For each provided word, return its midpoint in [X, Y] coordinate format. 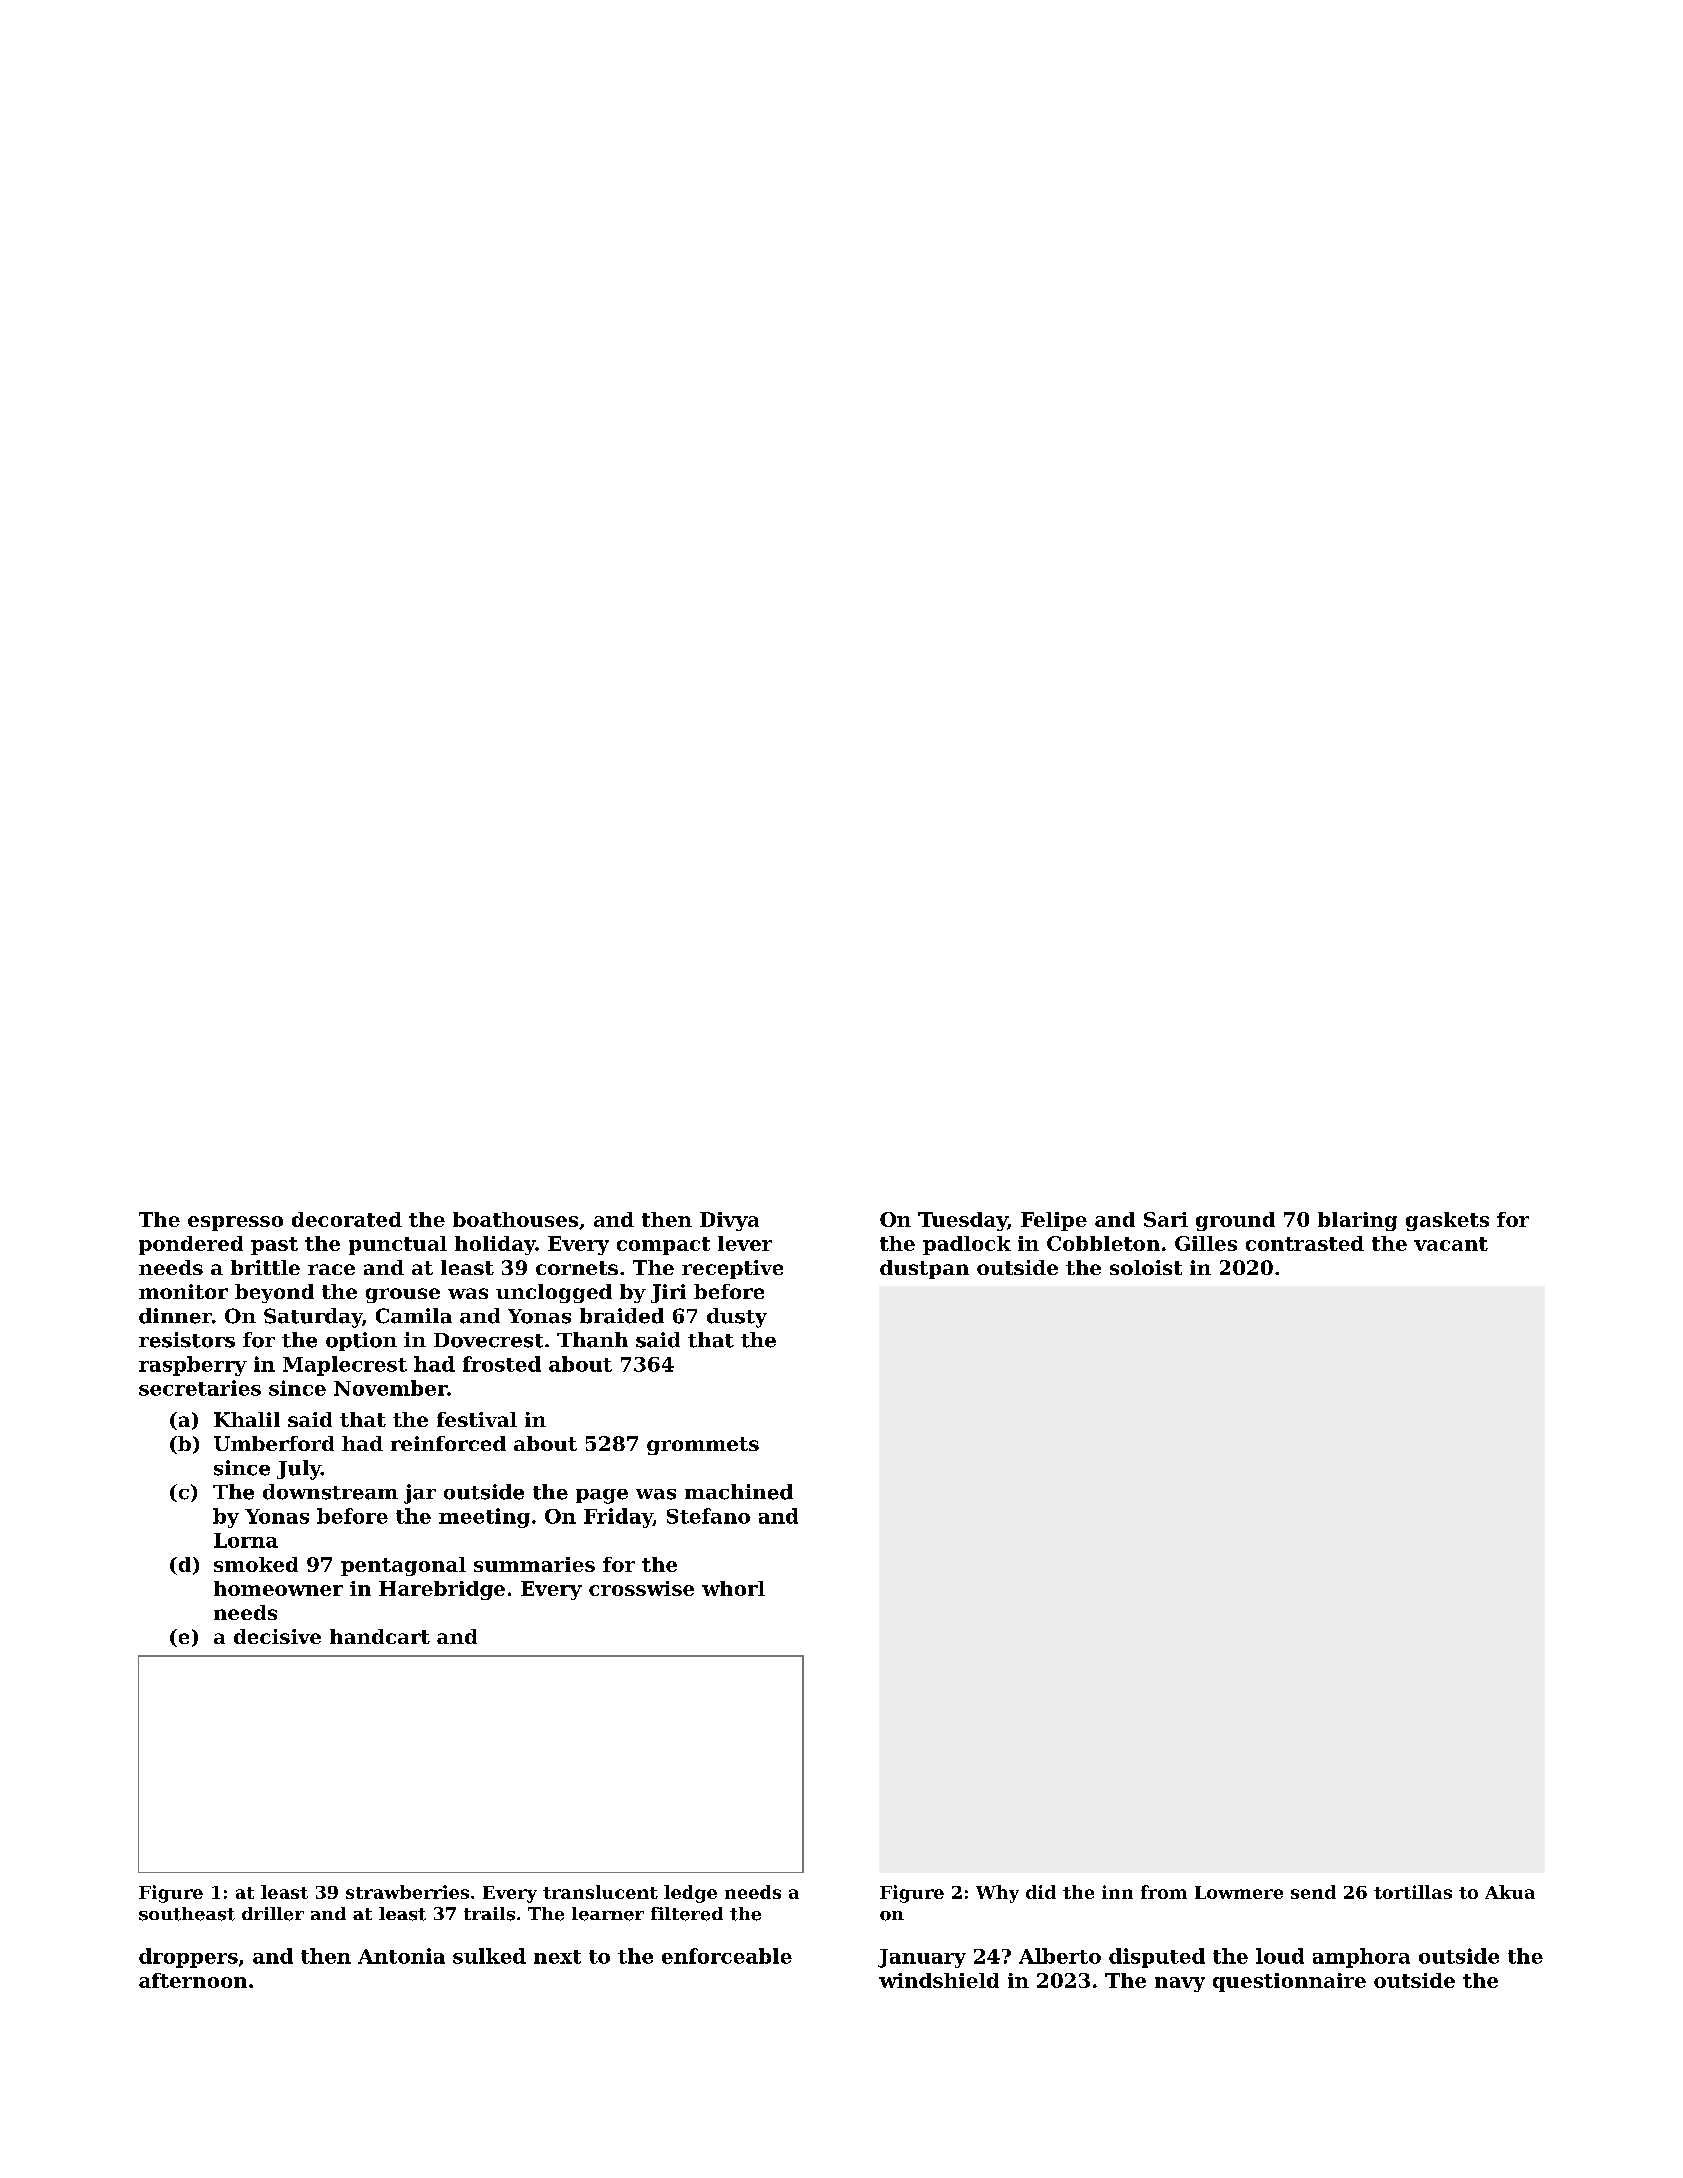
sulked [489, 1956]
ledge [690, 1894]
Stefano [708, 1516]
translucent [600, 1892]
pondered [191, 1245]
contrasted [1305, 1243]
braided [622, 1316]
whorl [733, 1588]
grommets [703, 1446]
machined [739, 1492]
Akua [1510, 1892]
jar [420, 1494]
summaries [534, 1564]
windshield [939, 1980]
